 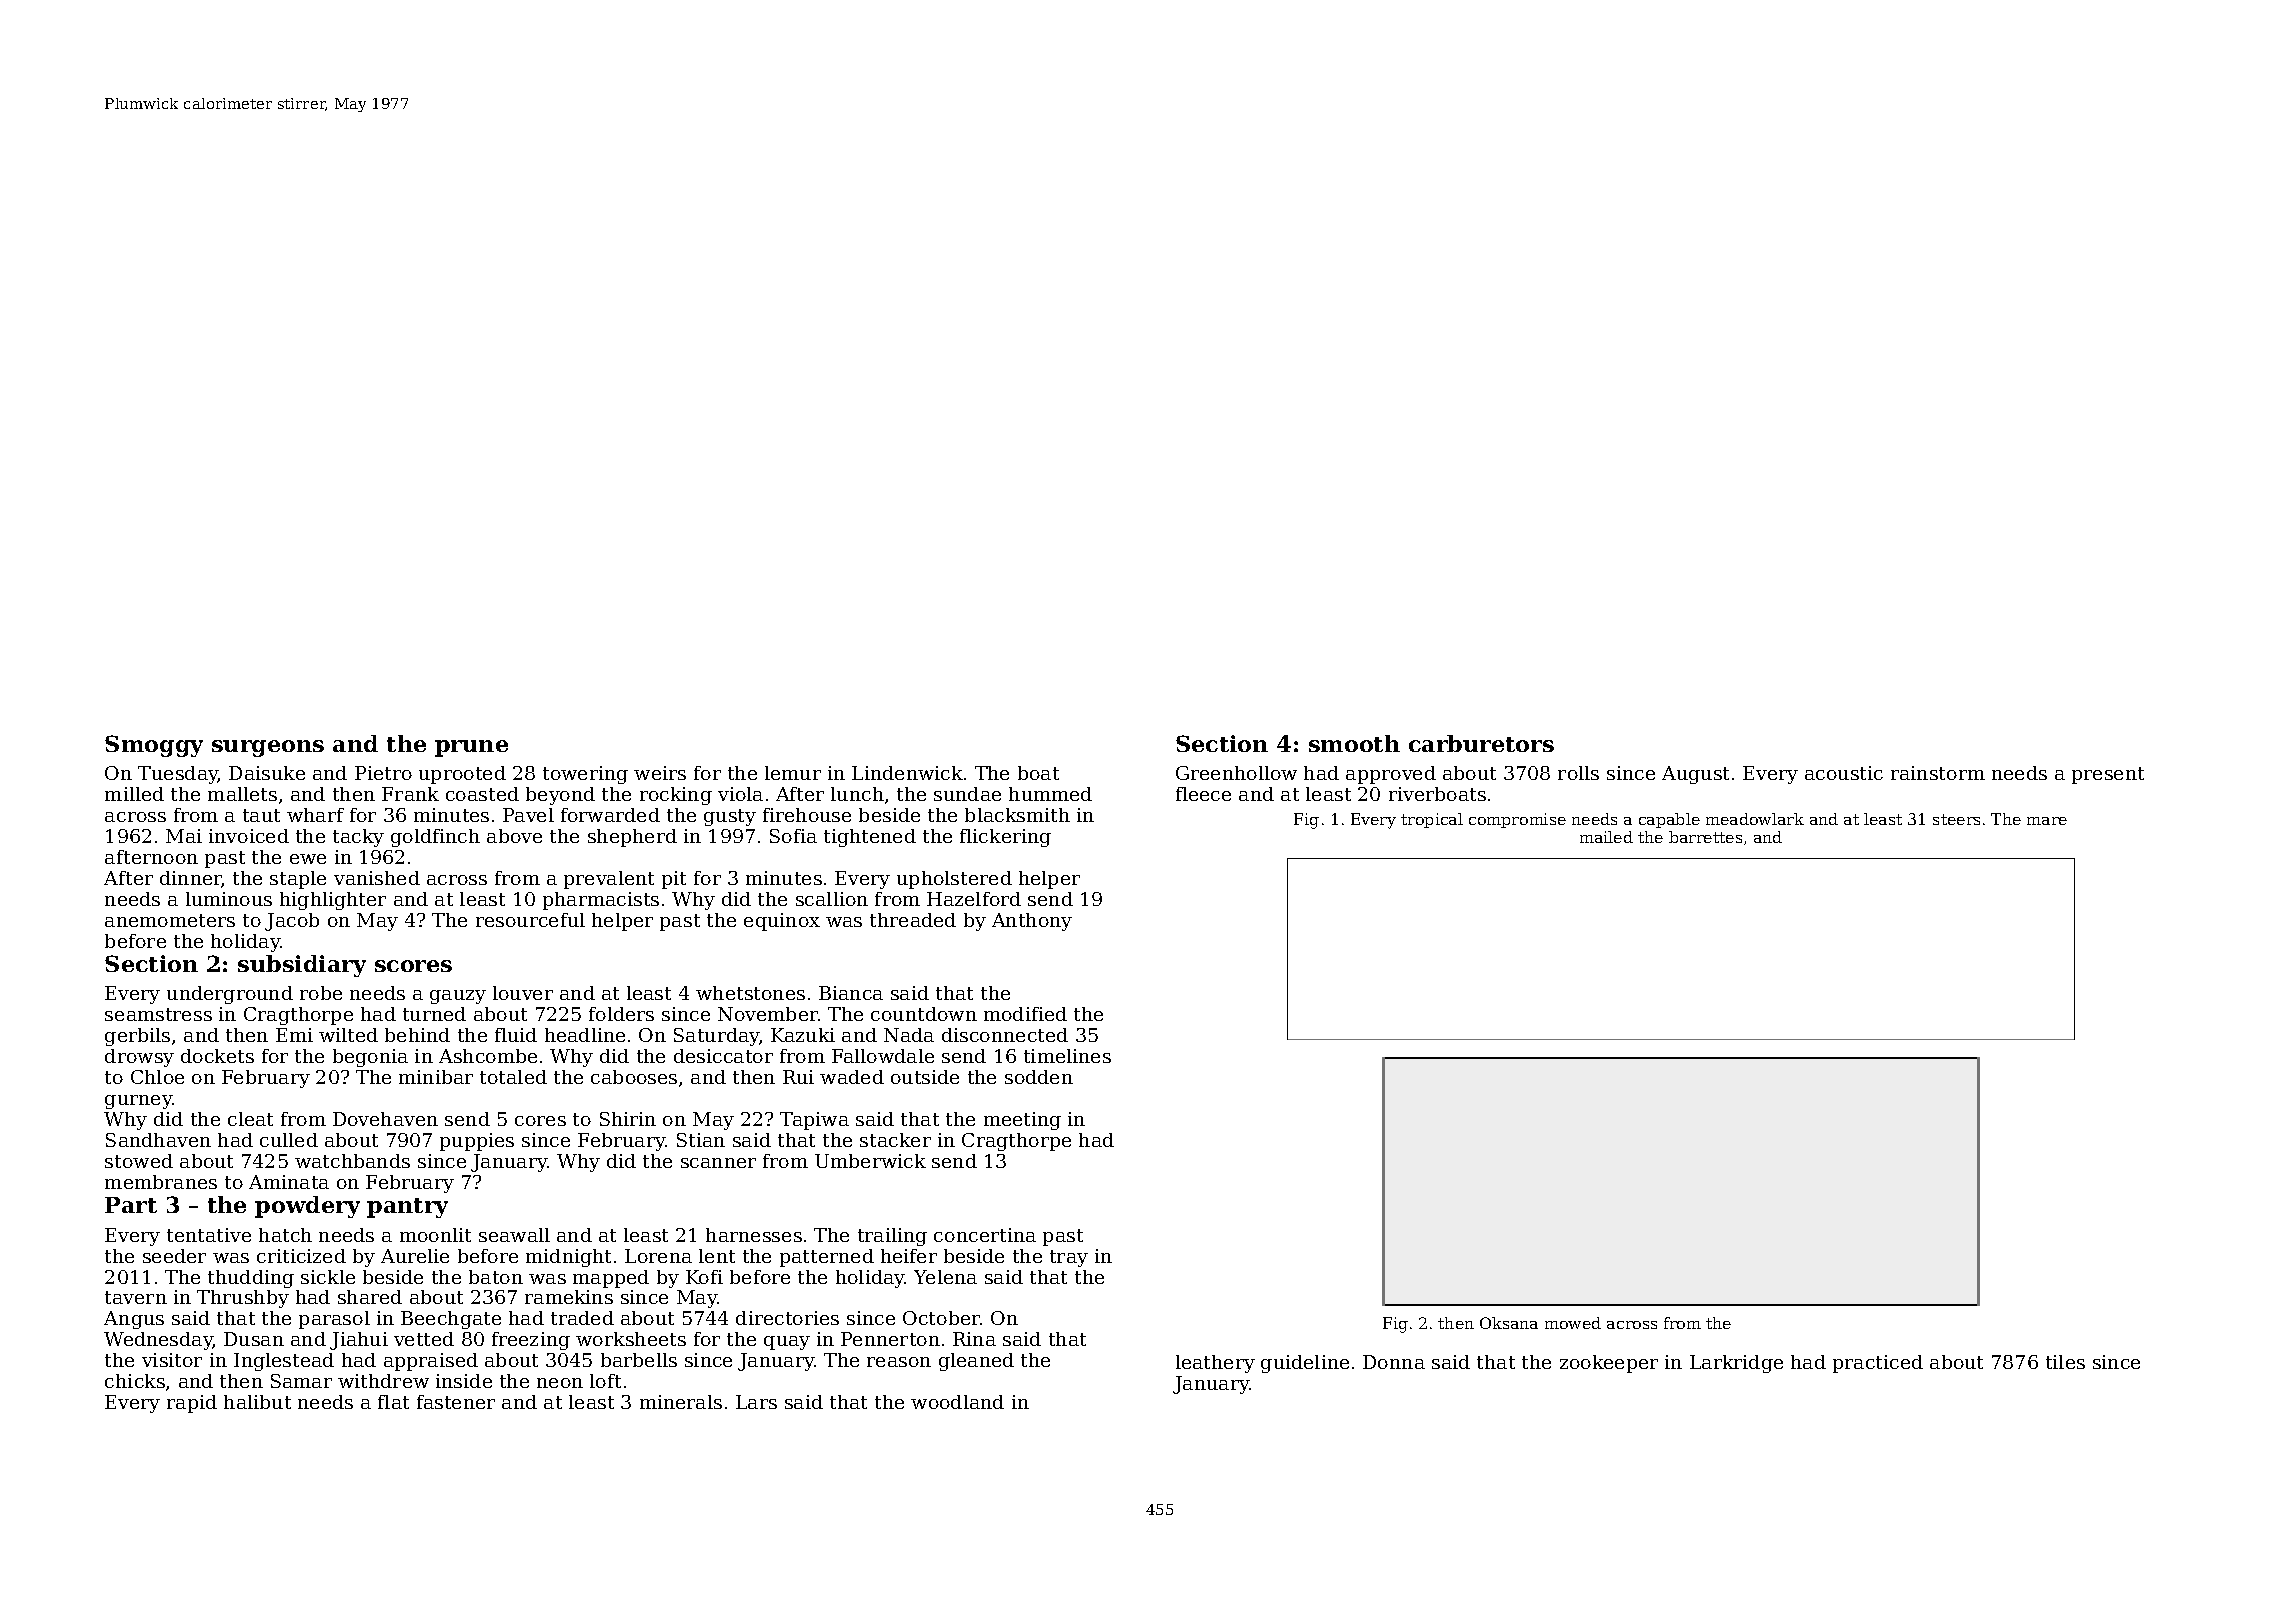 I want to click on wharf, so click(x=315, y=815).
